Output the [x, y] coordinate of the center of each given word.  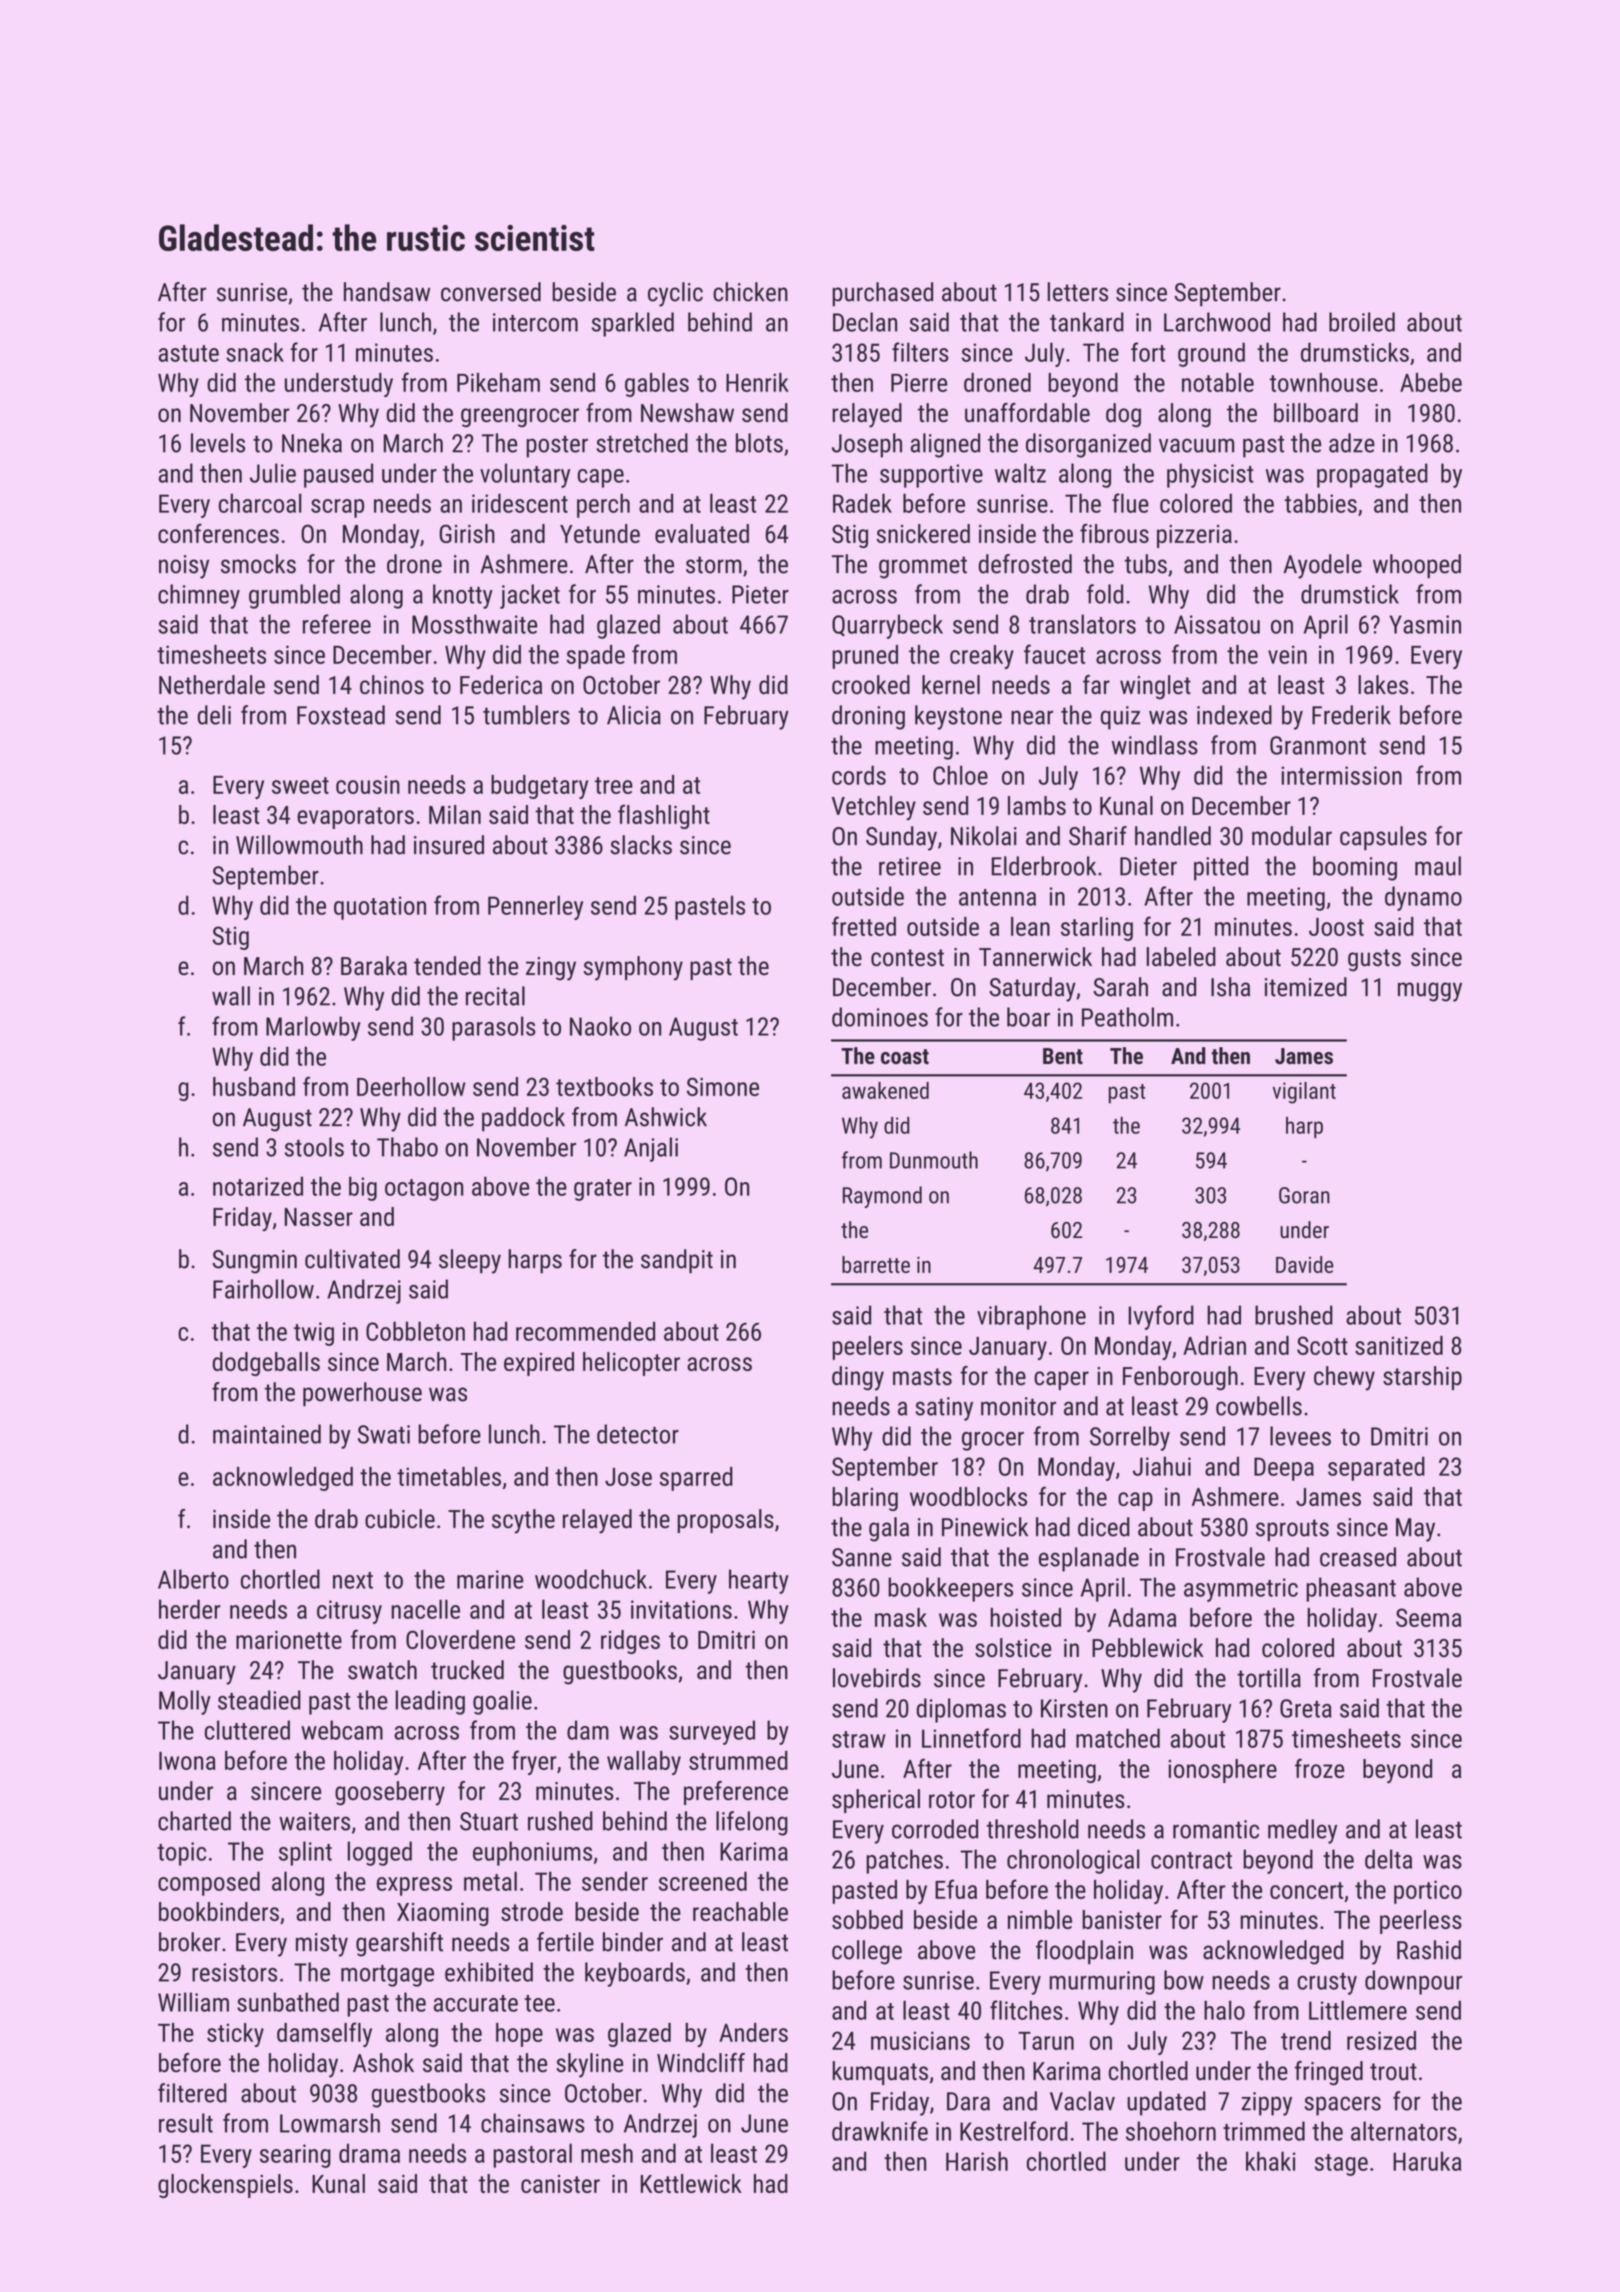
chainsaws [533, 2123]
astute [189, 353]
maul [1438, 866]
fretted [864, 926]
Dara [968, 2101]
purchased [882, 294]
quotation [380, 908]
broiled [1362, 322]
